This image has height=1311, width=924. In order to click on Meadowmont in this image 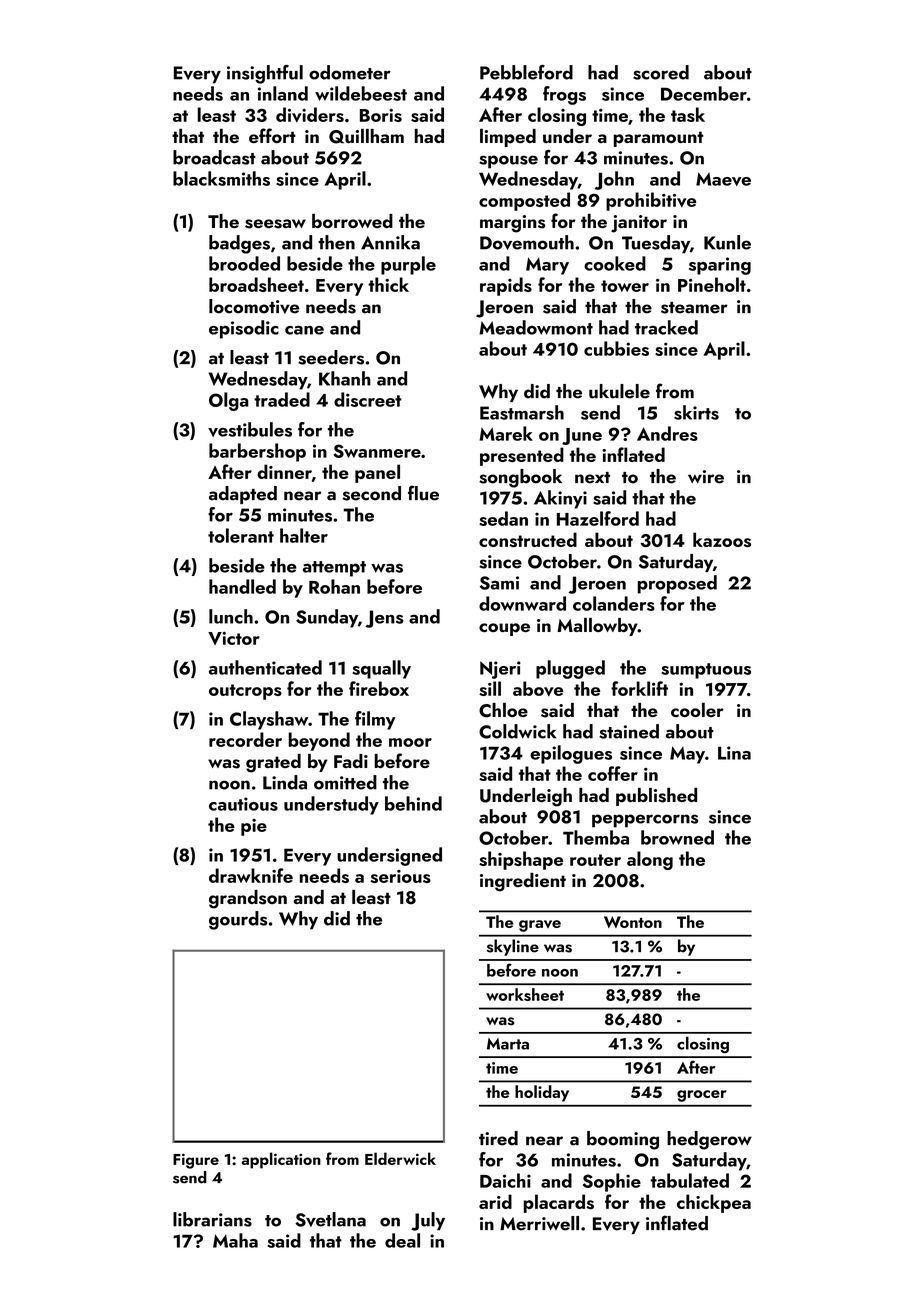, I will do `click(536, 327)`.
